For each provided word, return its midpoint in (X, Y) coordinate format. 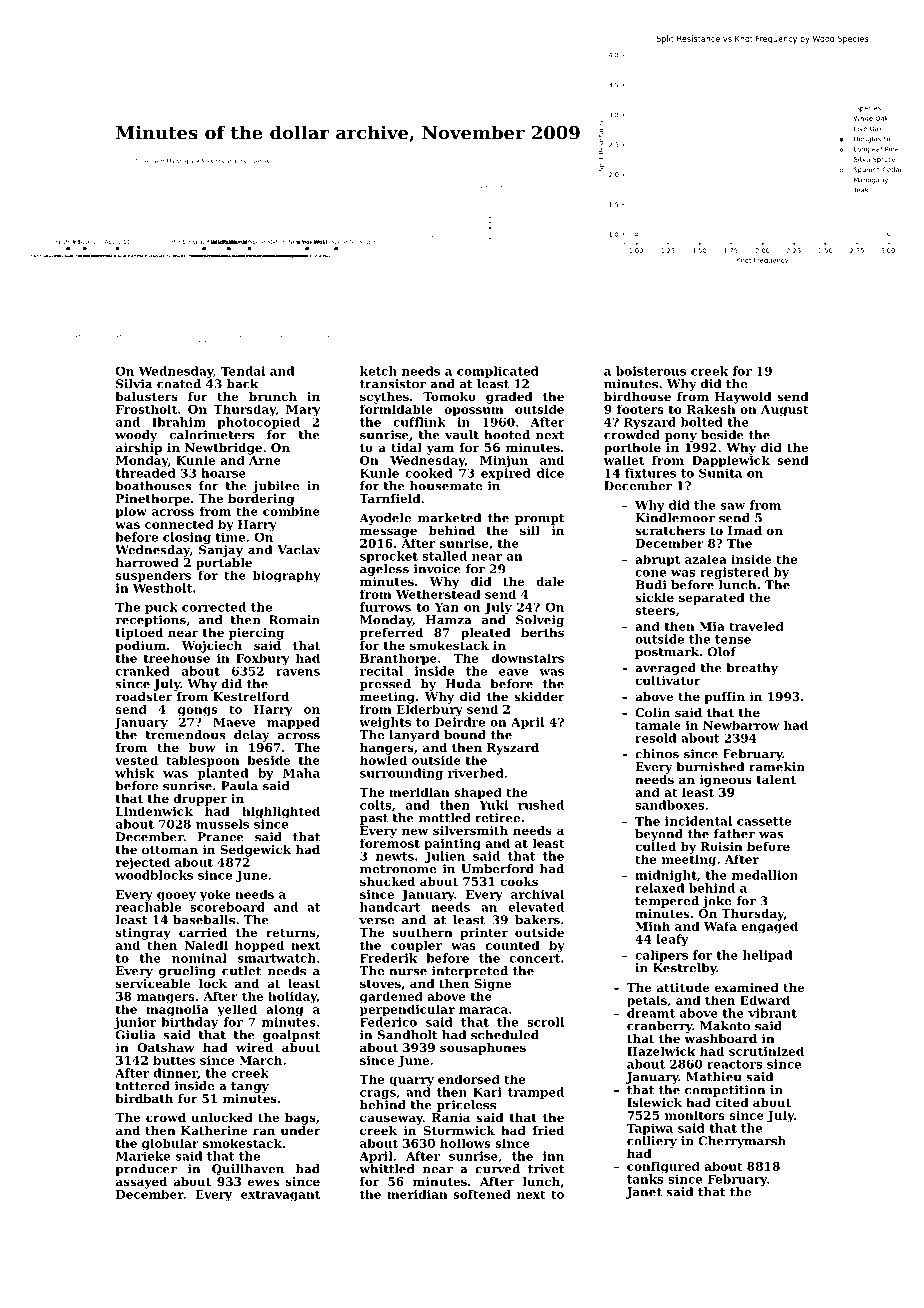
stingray (143, 934)
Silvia (134, 384)
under (301, 1130)
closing (187, 538)
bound (465, 735)
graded (509, 398)
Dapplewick (731, 461)
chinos (657, 754)
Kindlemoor (675, 518)
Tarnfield (390, 498)
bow (202, 747)
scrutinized (766, 1051)
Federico (388, 1022)
